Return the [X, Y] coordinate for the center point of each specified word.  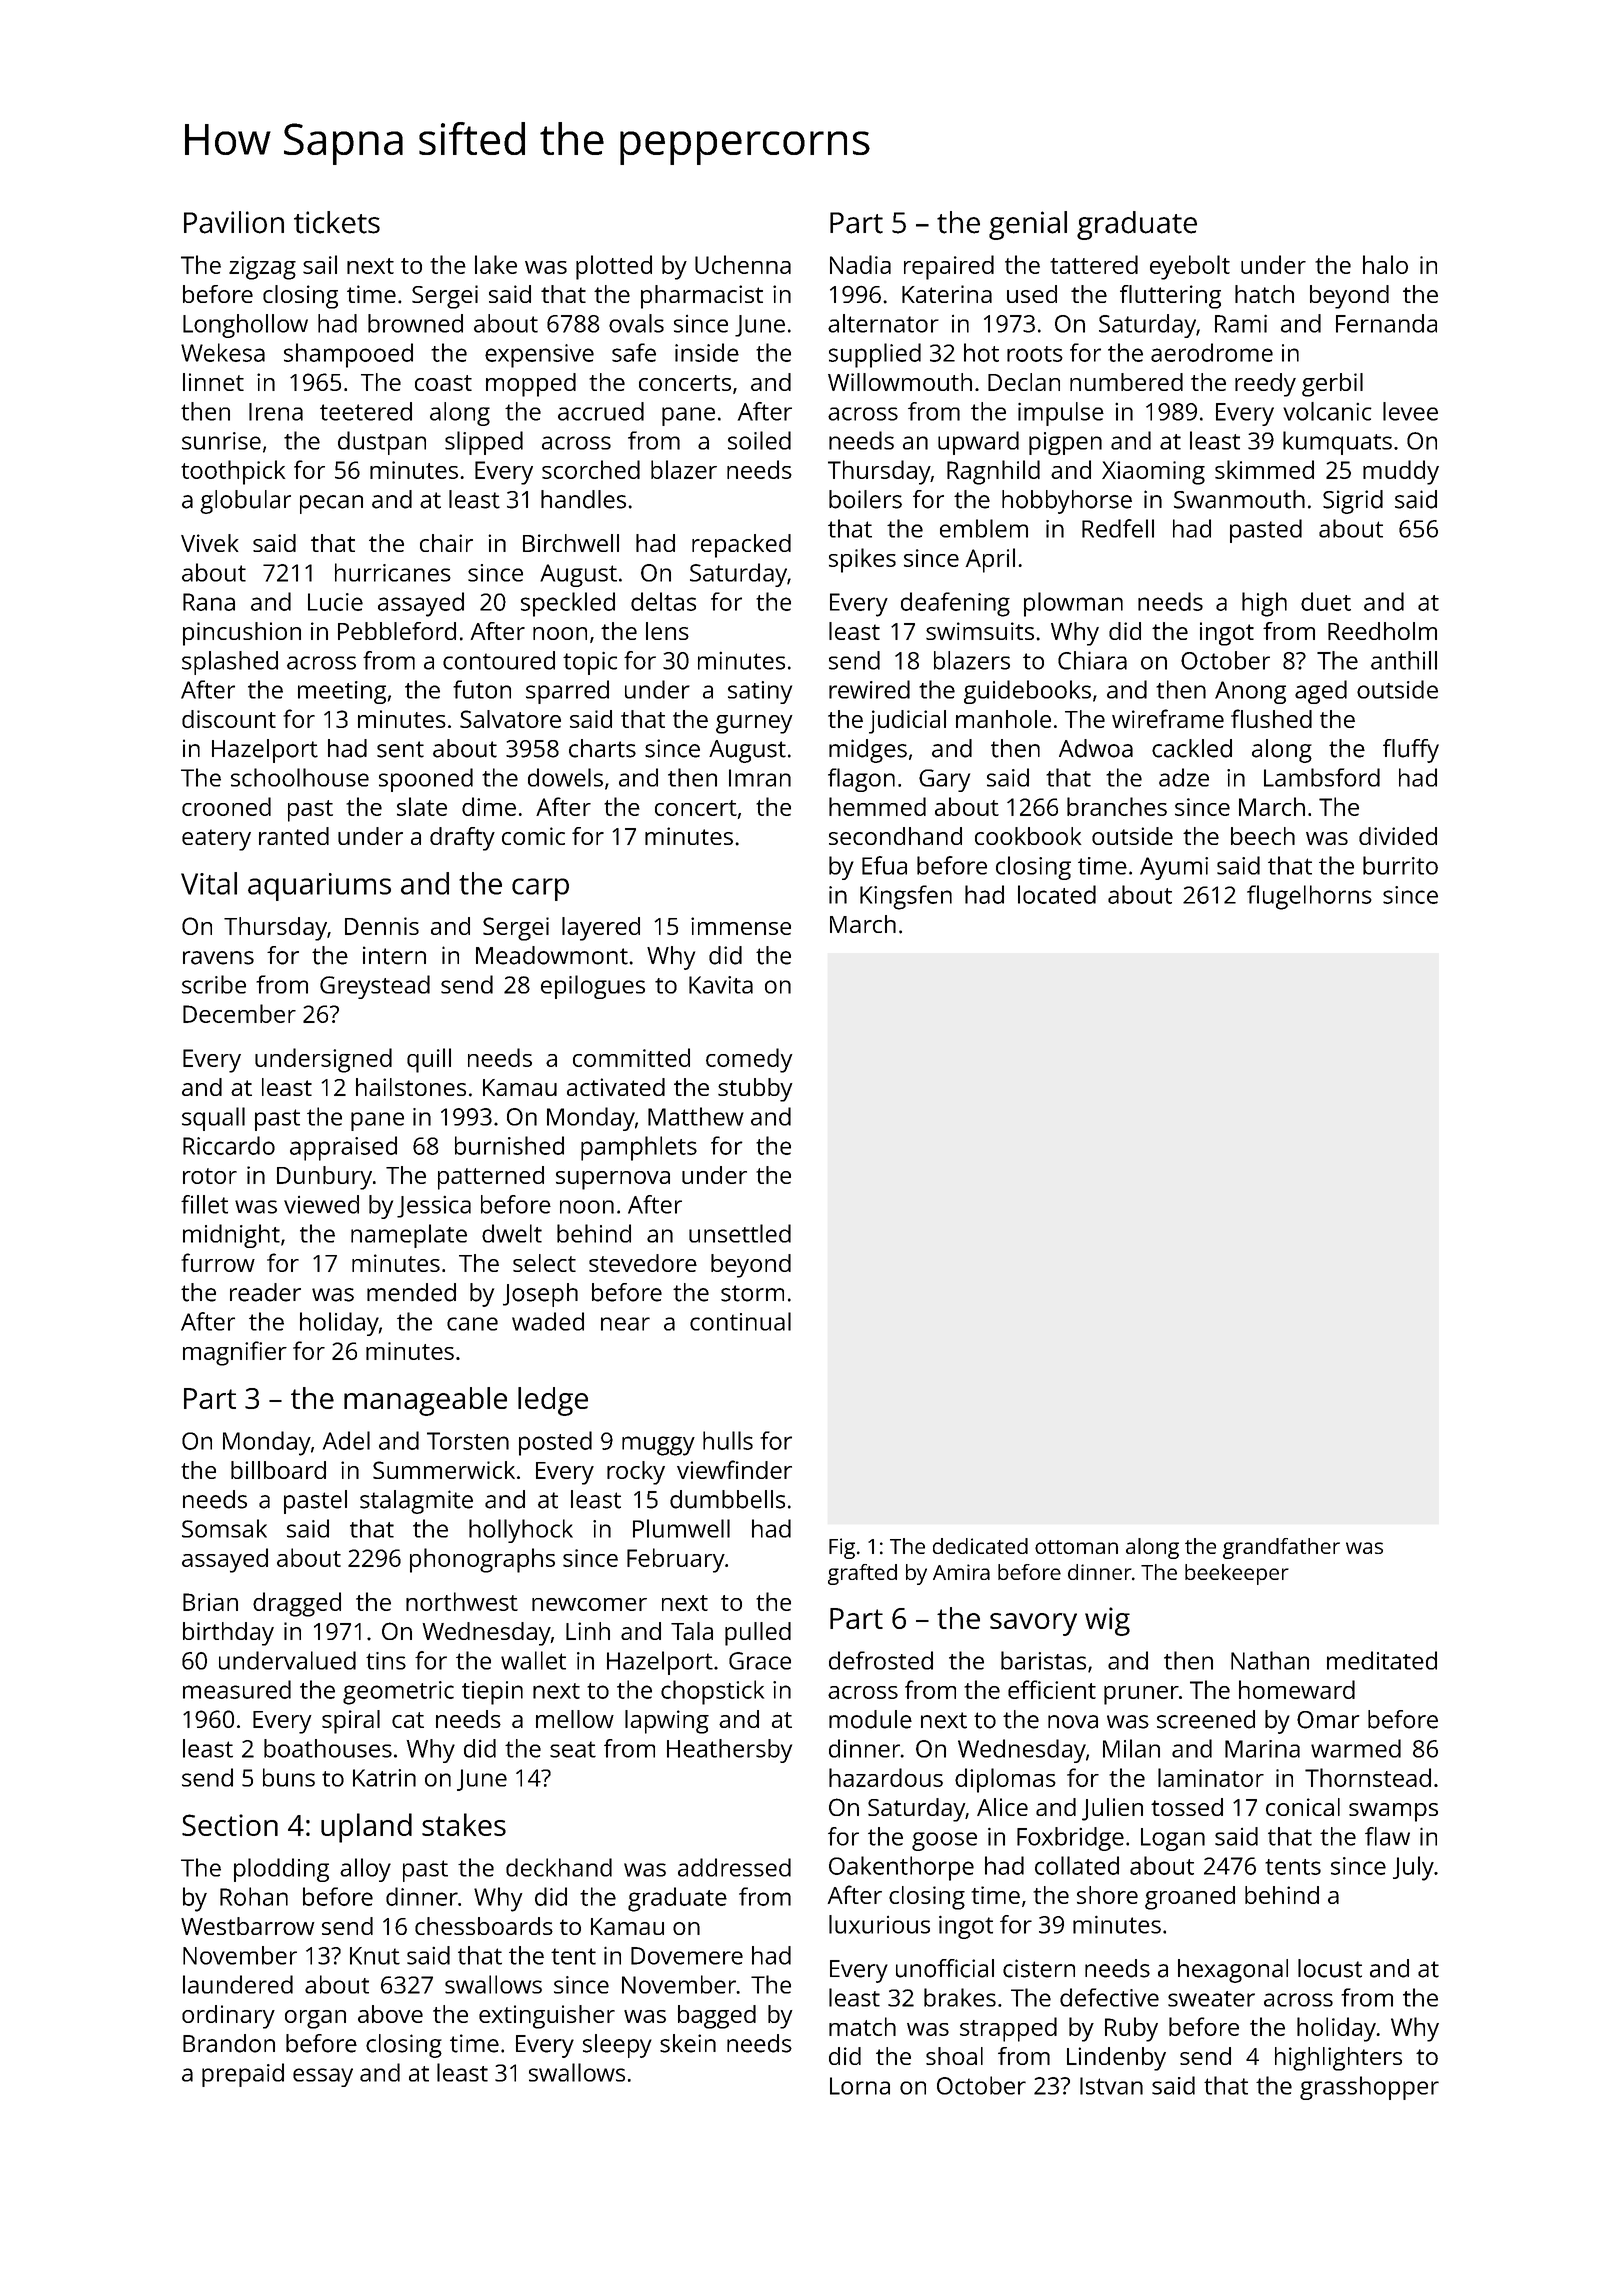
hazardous [886, 1777]
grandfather [1281, 1548]
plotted [614, 267]
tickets [337, 222]
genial [1028, 225]
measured [237, 1689]
